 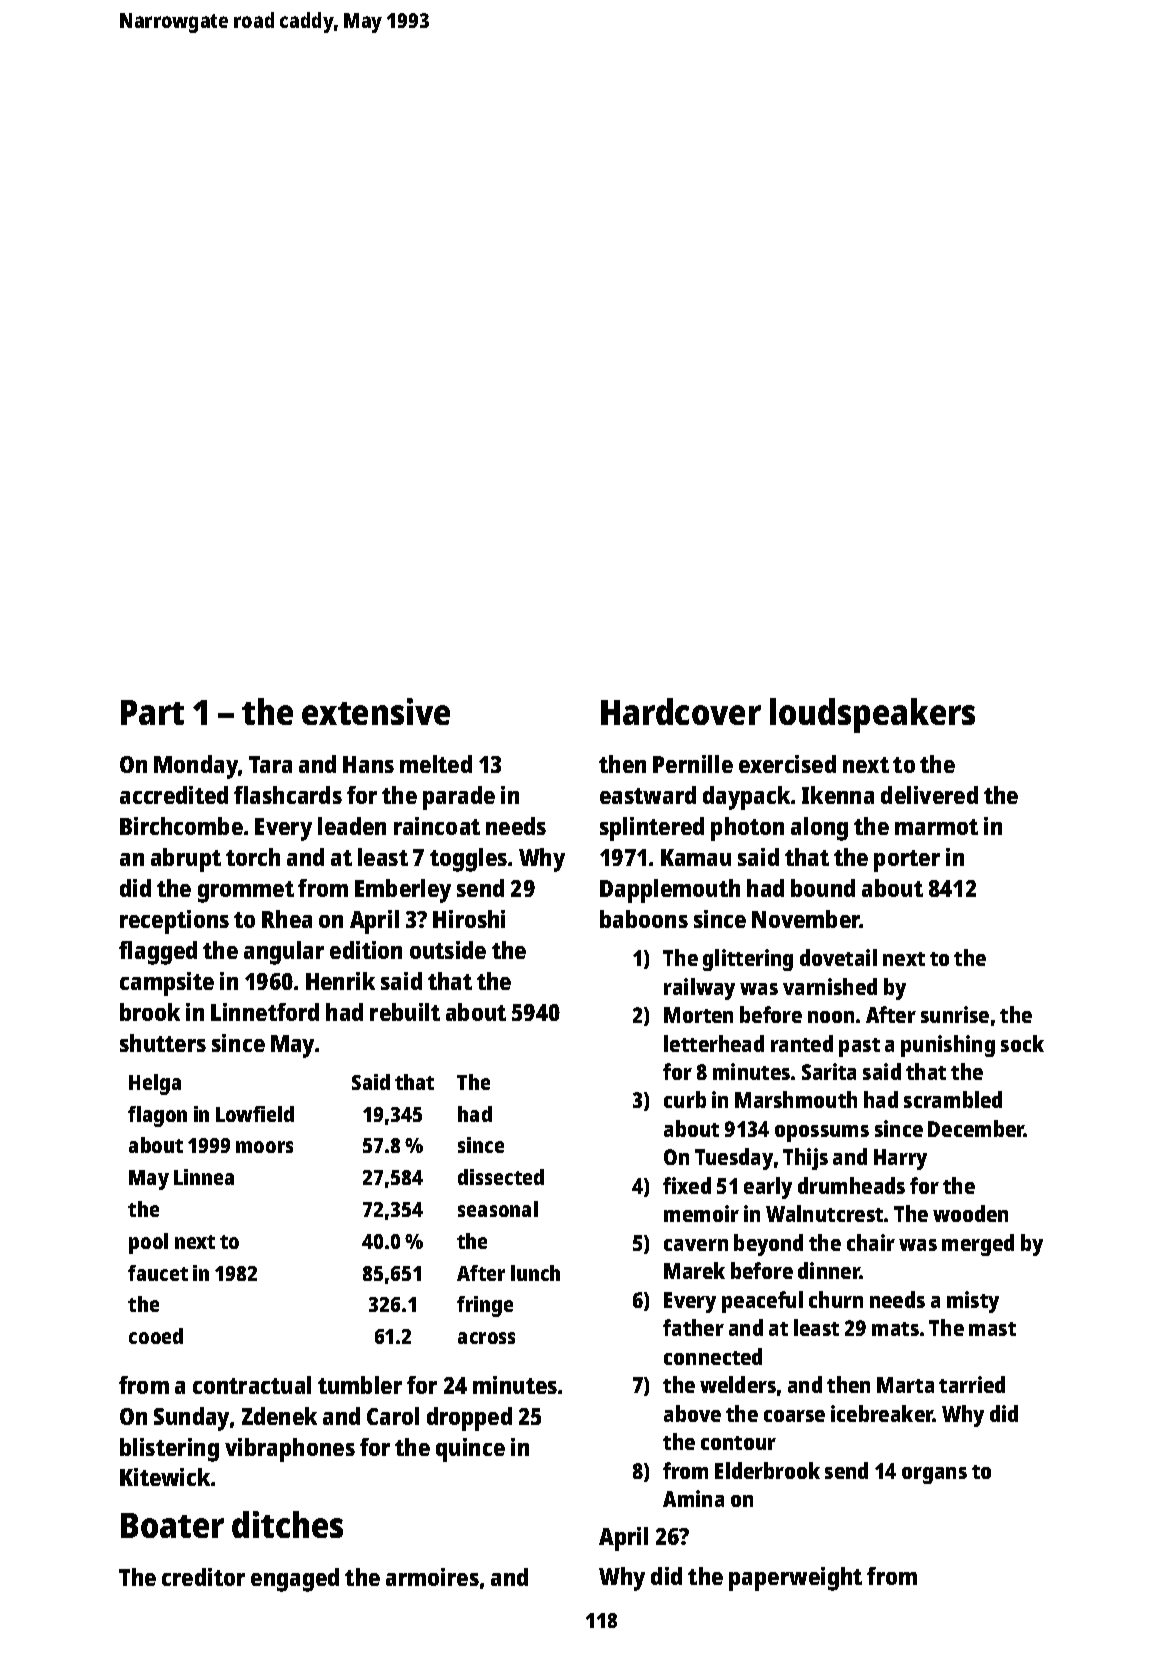 I want to click on curb, so click(x=685, y=1099).
